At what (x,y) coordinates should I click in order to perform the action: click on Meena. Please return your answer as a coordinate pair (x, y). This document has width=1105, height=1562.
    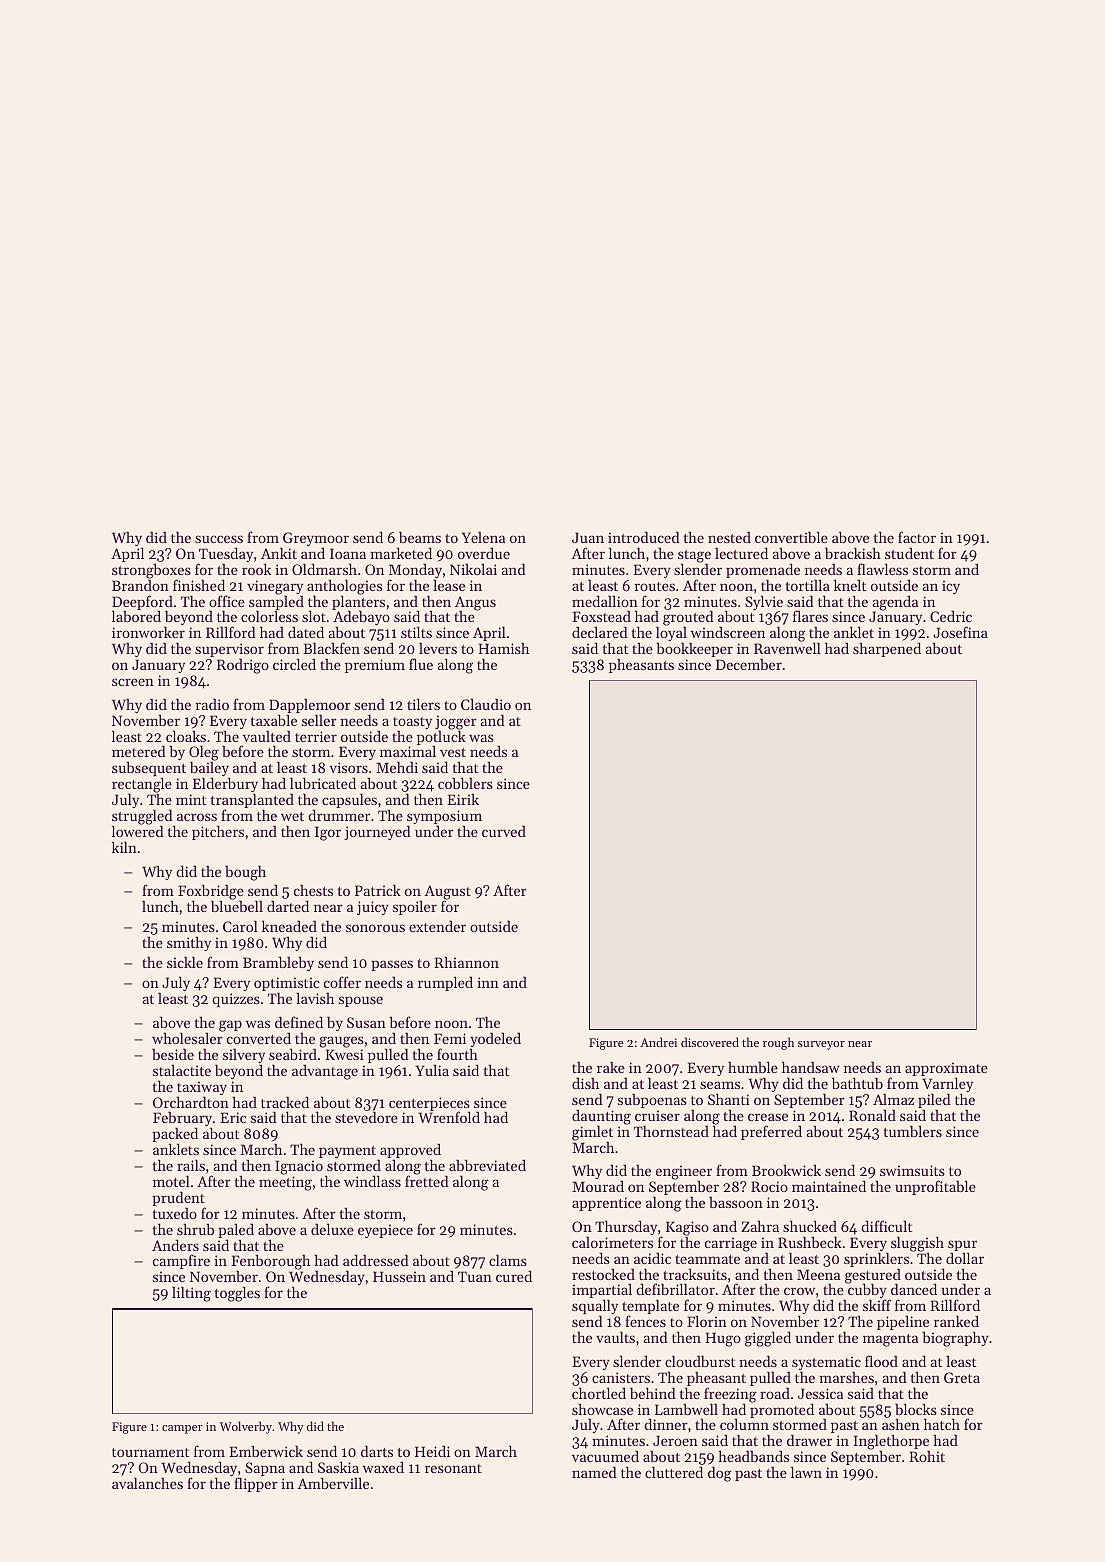
    Looking at the image, I should click on (818, 1274).
